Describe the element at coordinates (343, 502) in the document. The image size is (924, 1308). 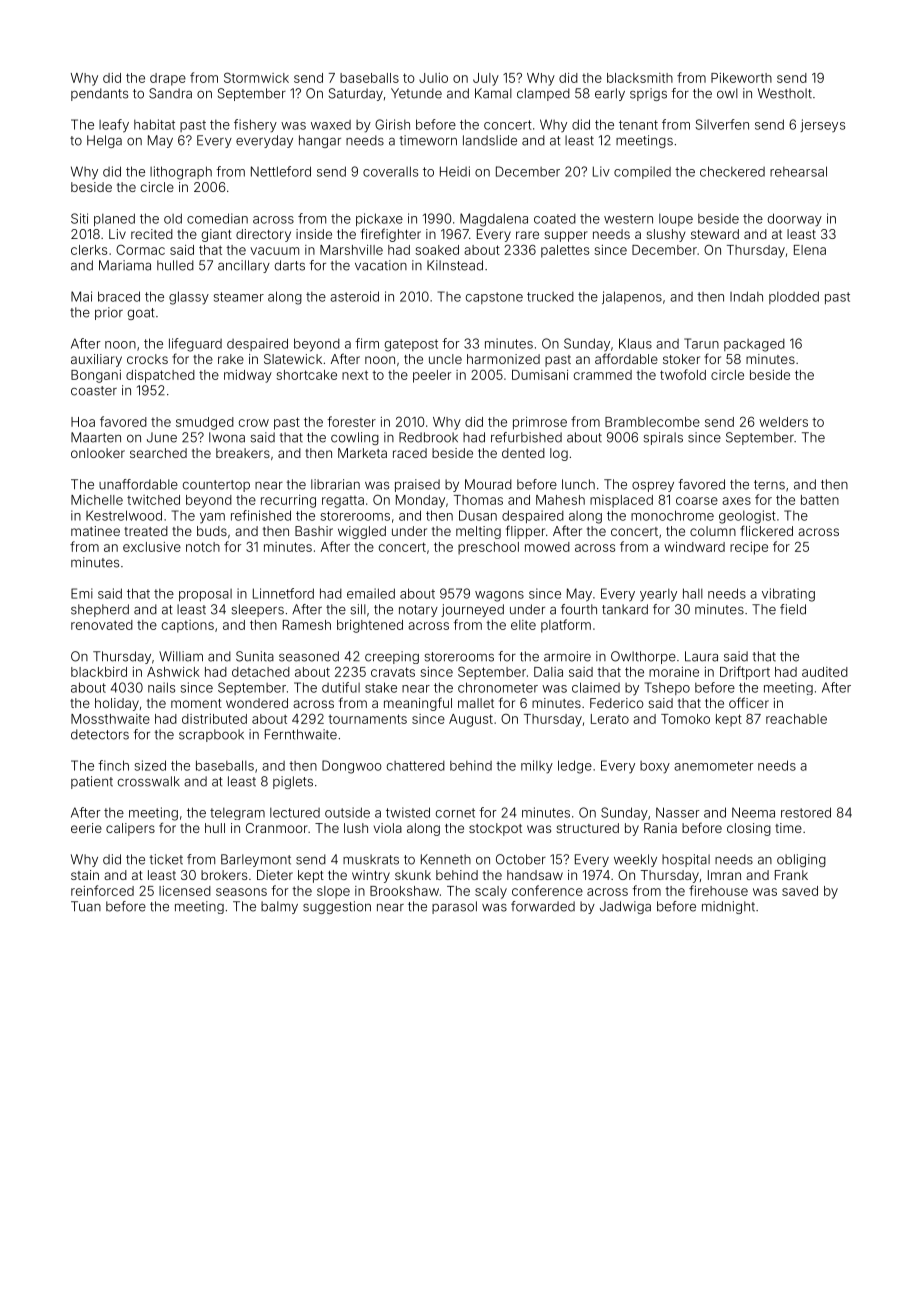
I see `regatta` at that location.
